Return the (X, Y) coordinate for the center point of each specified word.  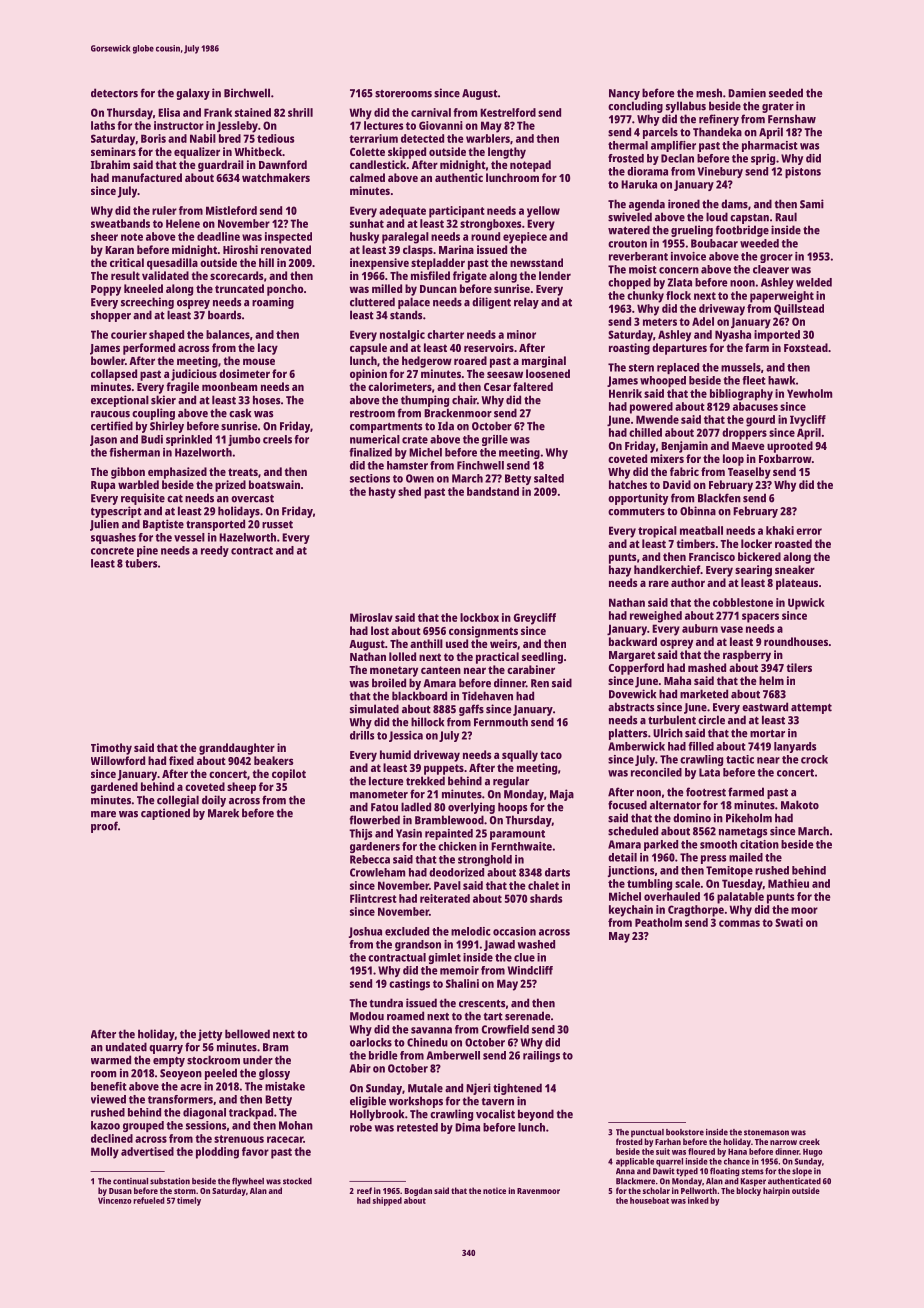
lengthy (507, 153)
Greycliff (535, 619)
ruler (164, 210)
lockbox (479, 617)
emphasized (177, 473)
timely (189, 1201)
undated (126, 1047)
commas (739, 923)
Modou (367, 1016)
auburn (700, 628)
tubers (141, 563)
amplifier (673, 146)
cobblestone (743, 602)
